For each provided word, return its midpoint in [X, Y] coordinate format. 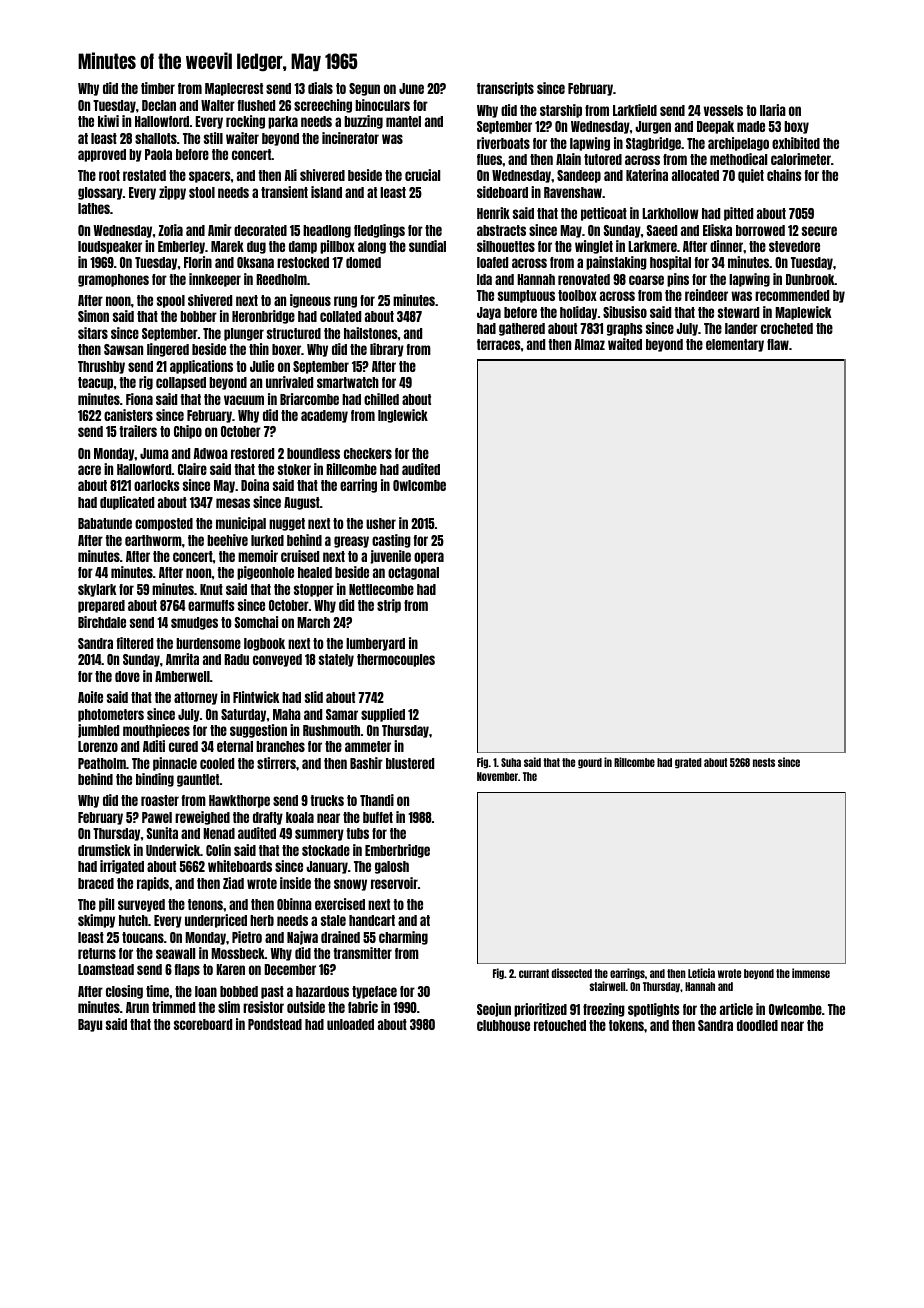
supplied [383, 715]
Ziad [233, 883]
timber [158, 88]
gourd [590, 763]
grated [688, 763]
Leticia [701, 973]
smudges [194, 623]
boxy [796, 127]
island [326, 192]
